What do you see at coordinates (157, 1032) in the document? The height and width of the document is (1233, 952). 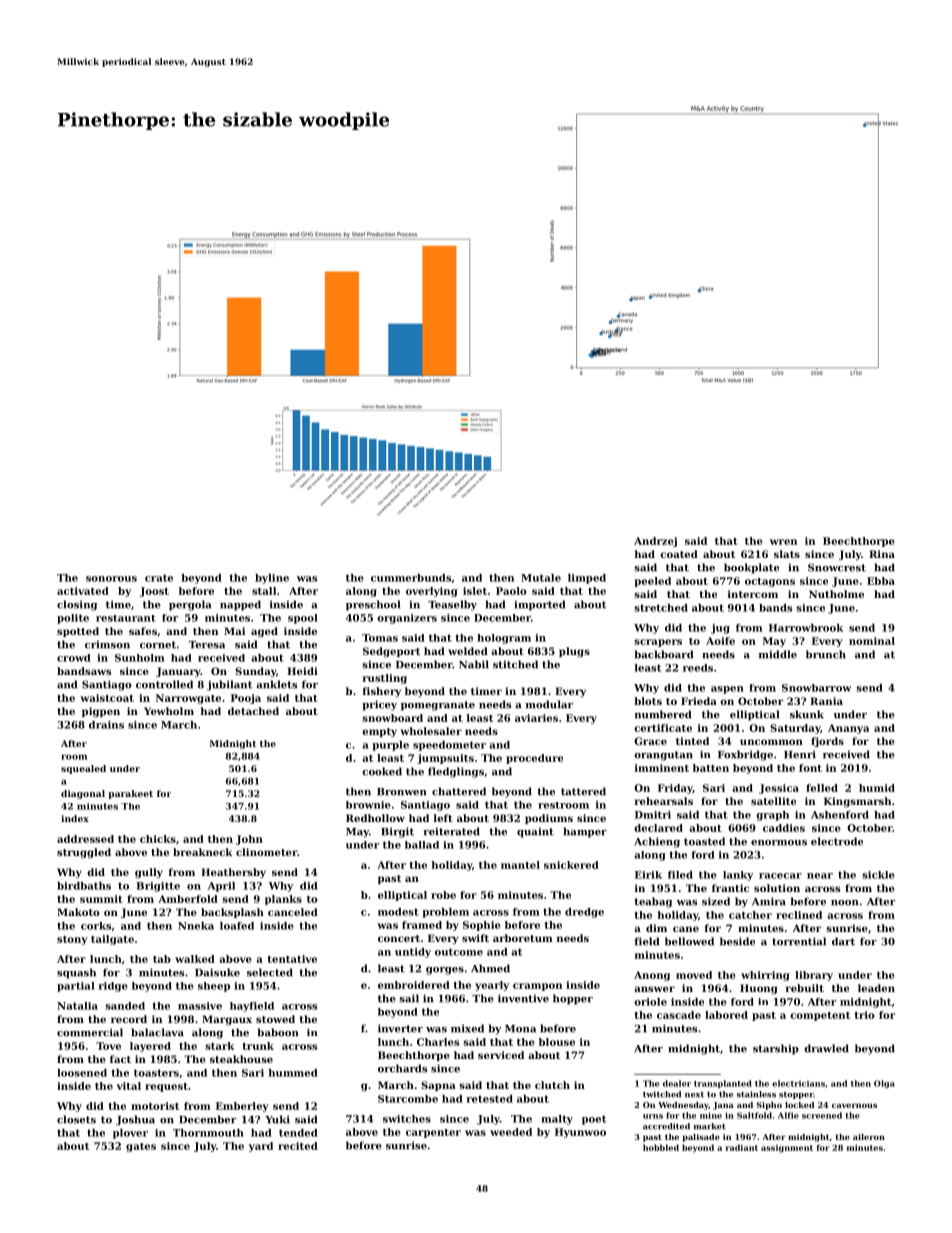 I see `balaclava` at bounding box center [157, 1032].
